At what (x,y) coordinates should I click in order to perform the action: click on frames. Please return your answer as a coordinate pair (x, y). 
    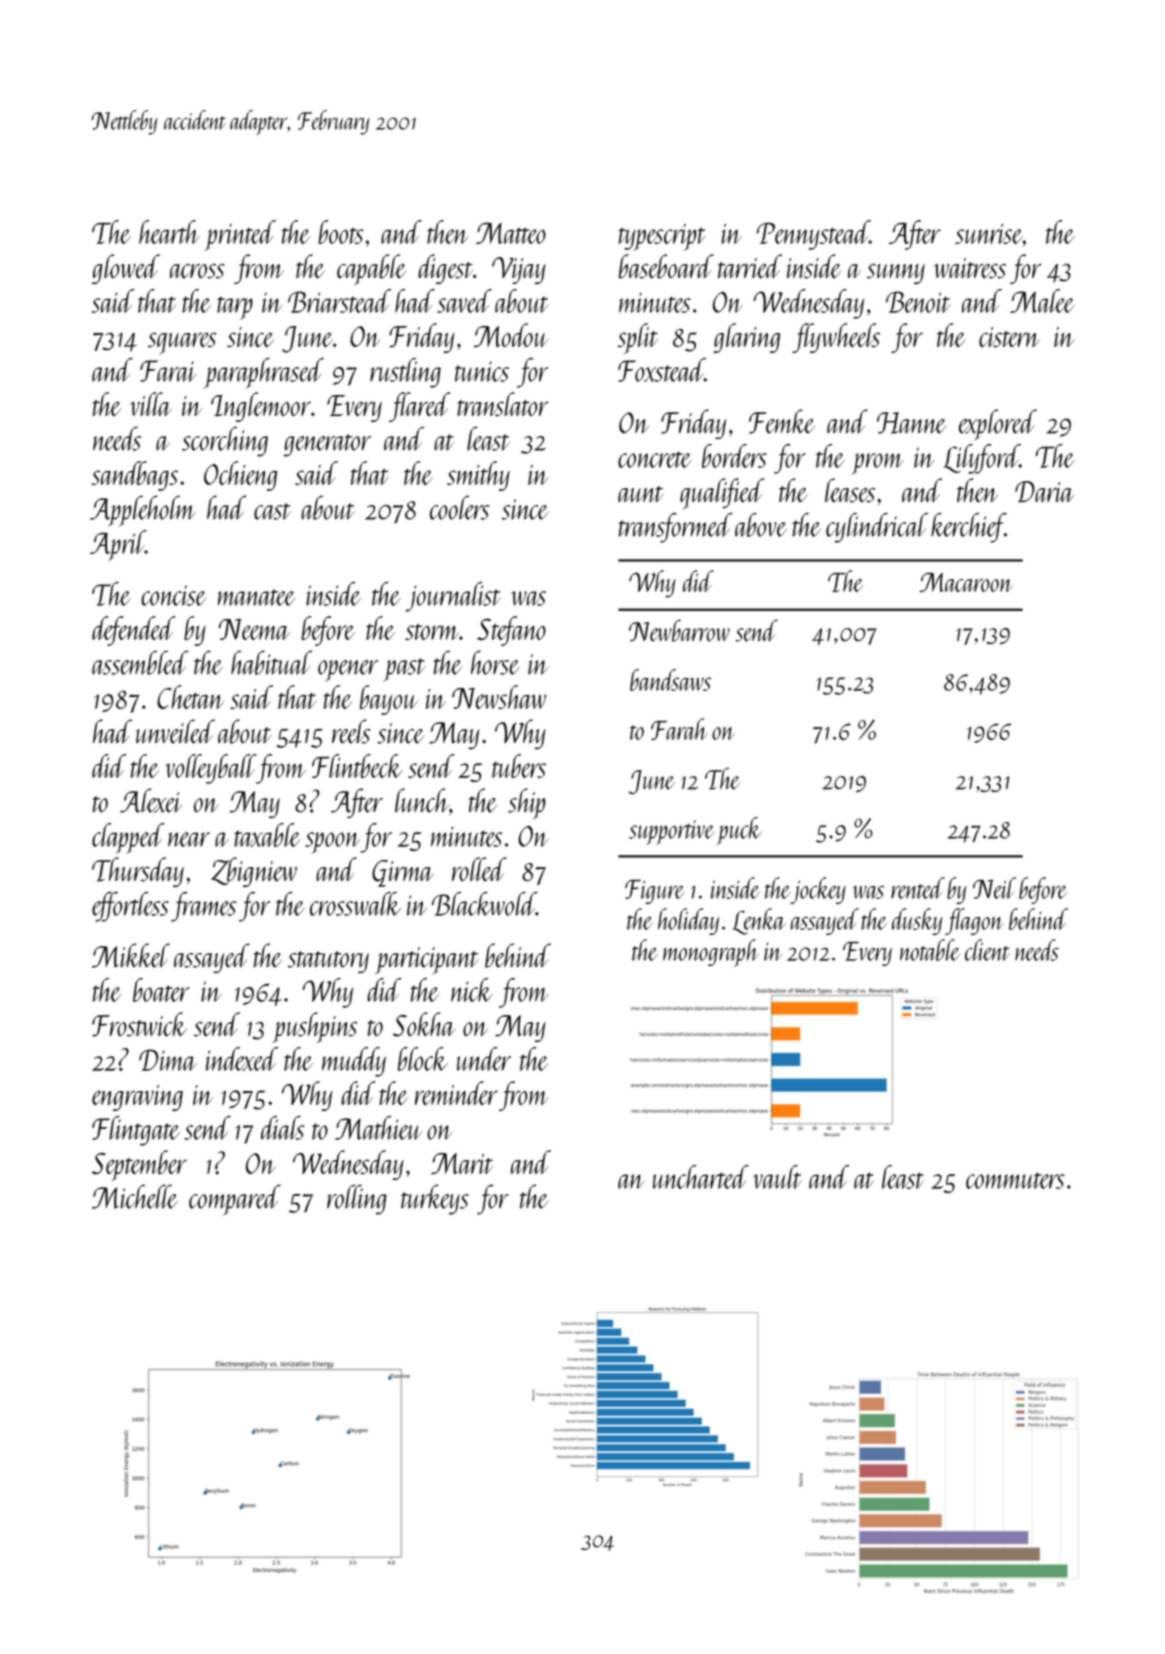
    Looking at the image, I should click on (203, 907).
